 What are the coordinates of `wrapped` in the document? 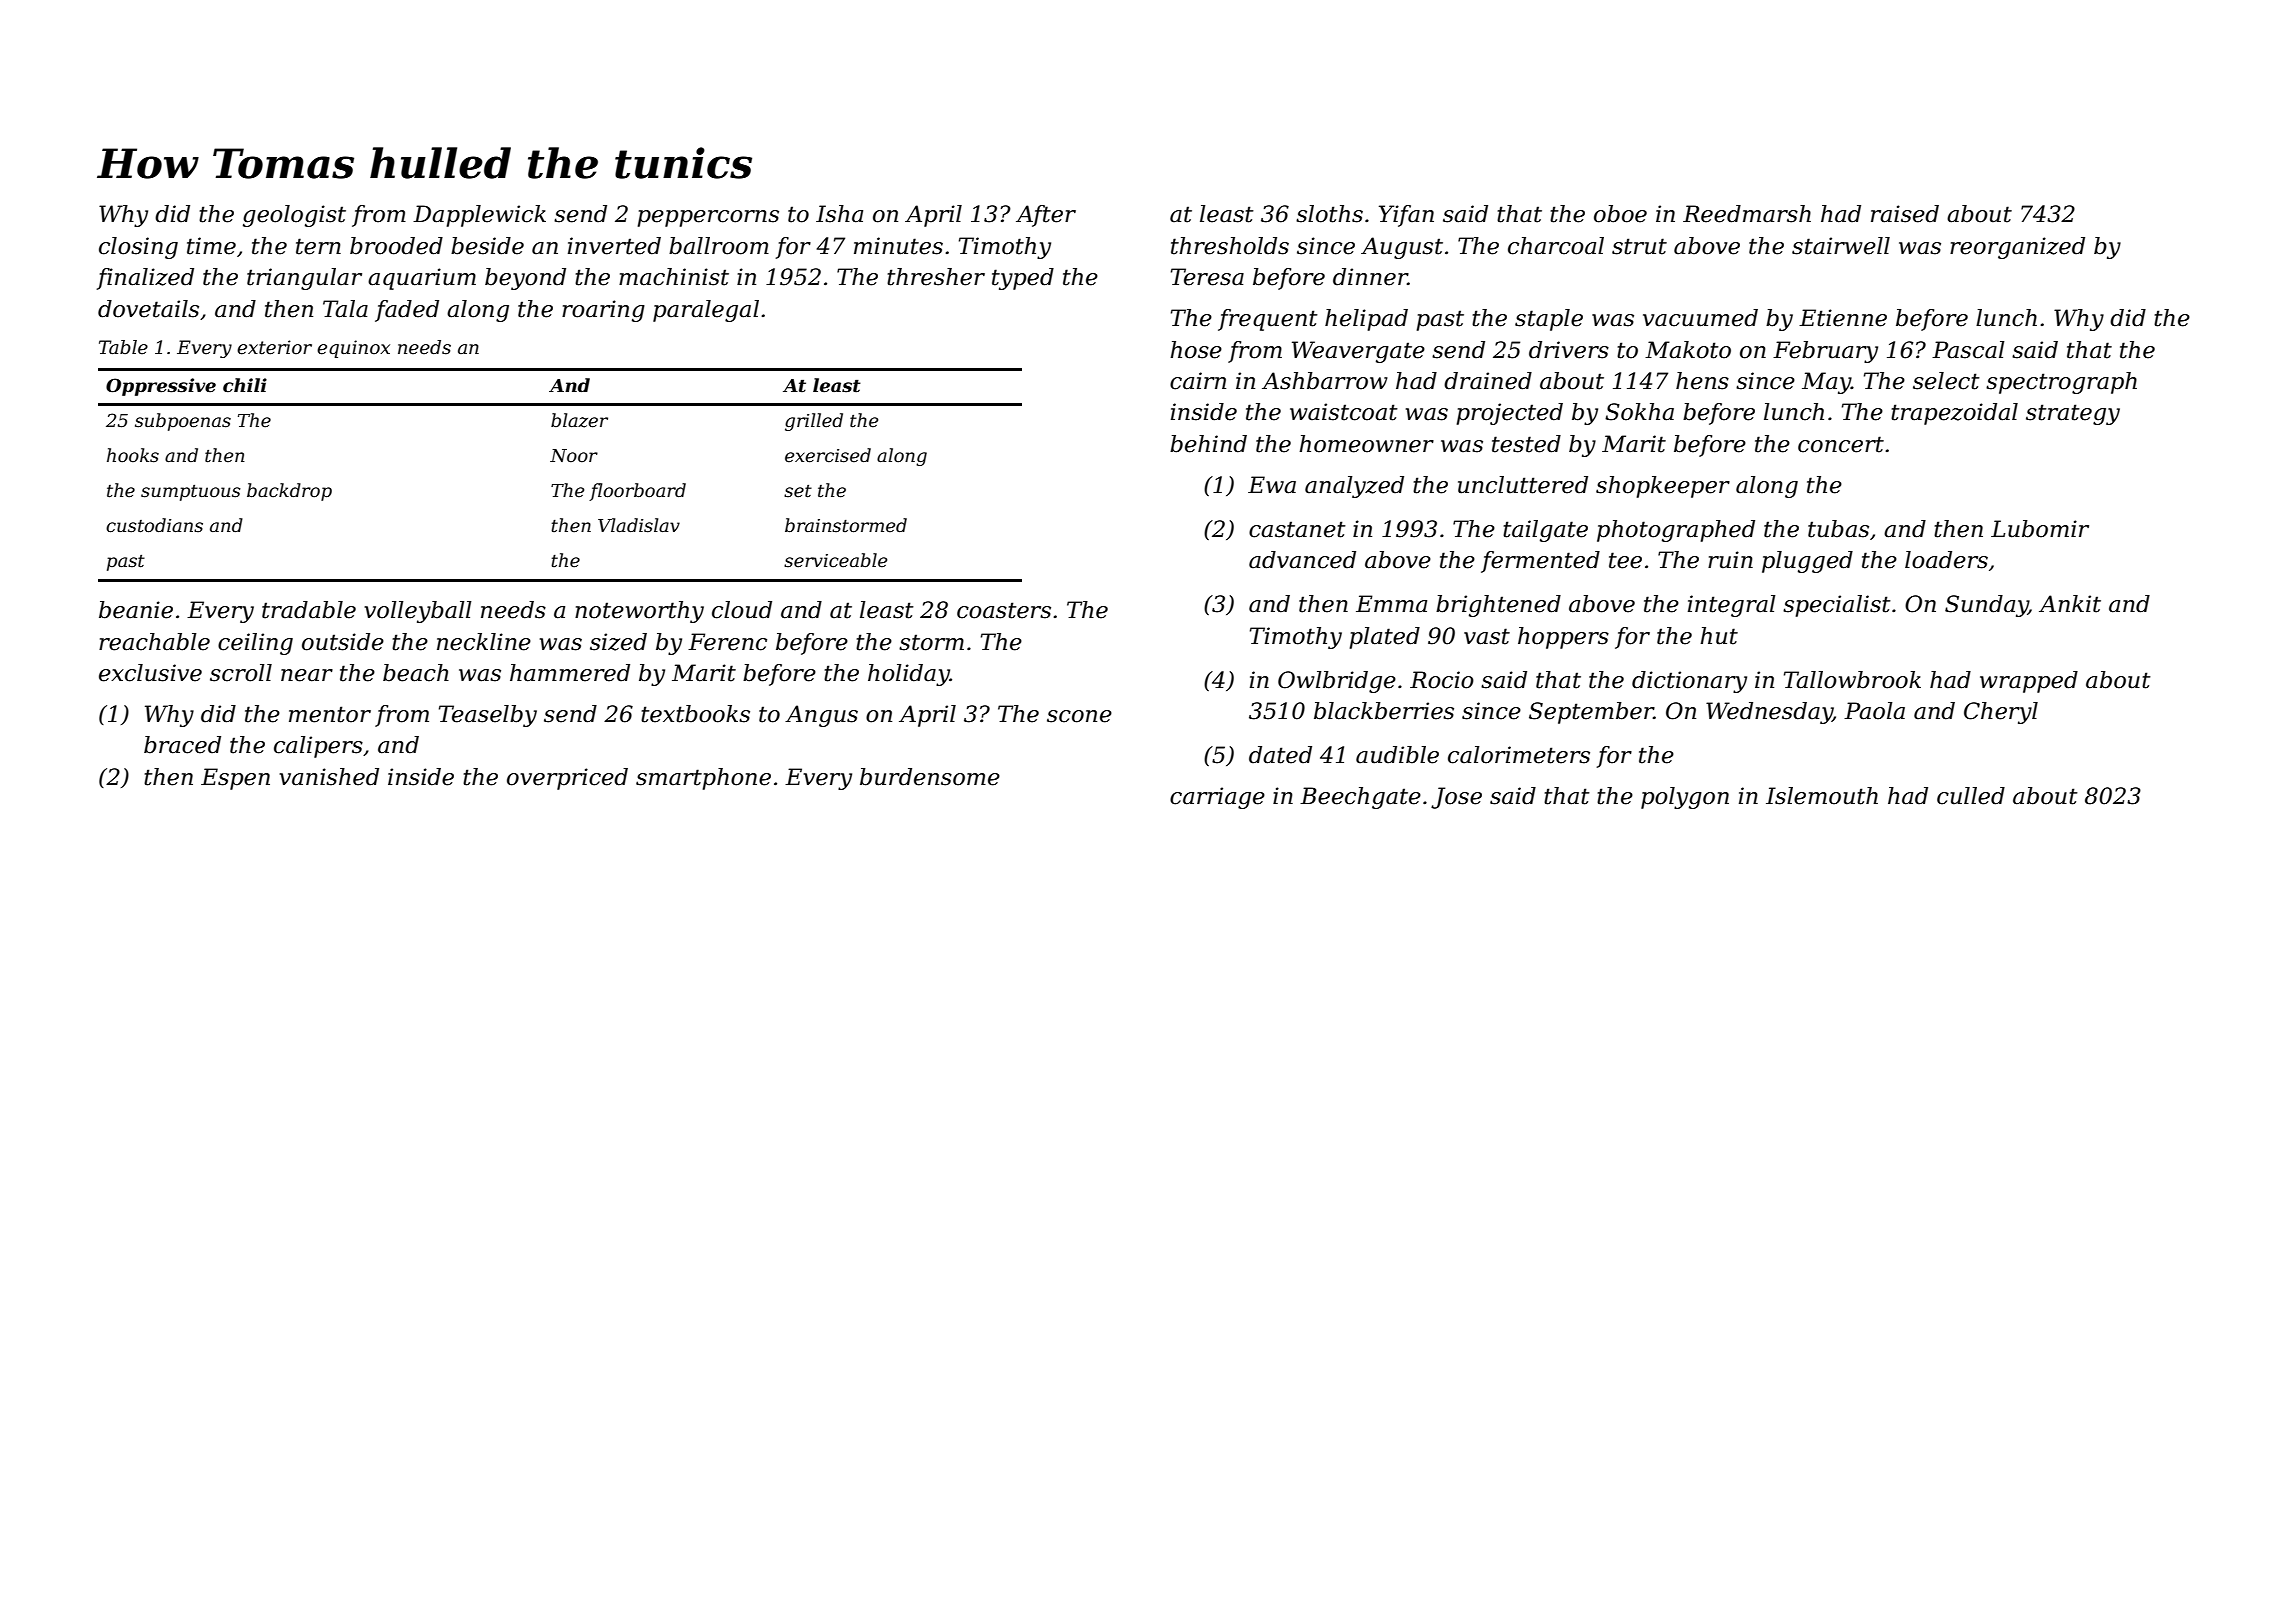 It's located at (2029, 682).
